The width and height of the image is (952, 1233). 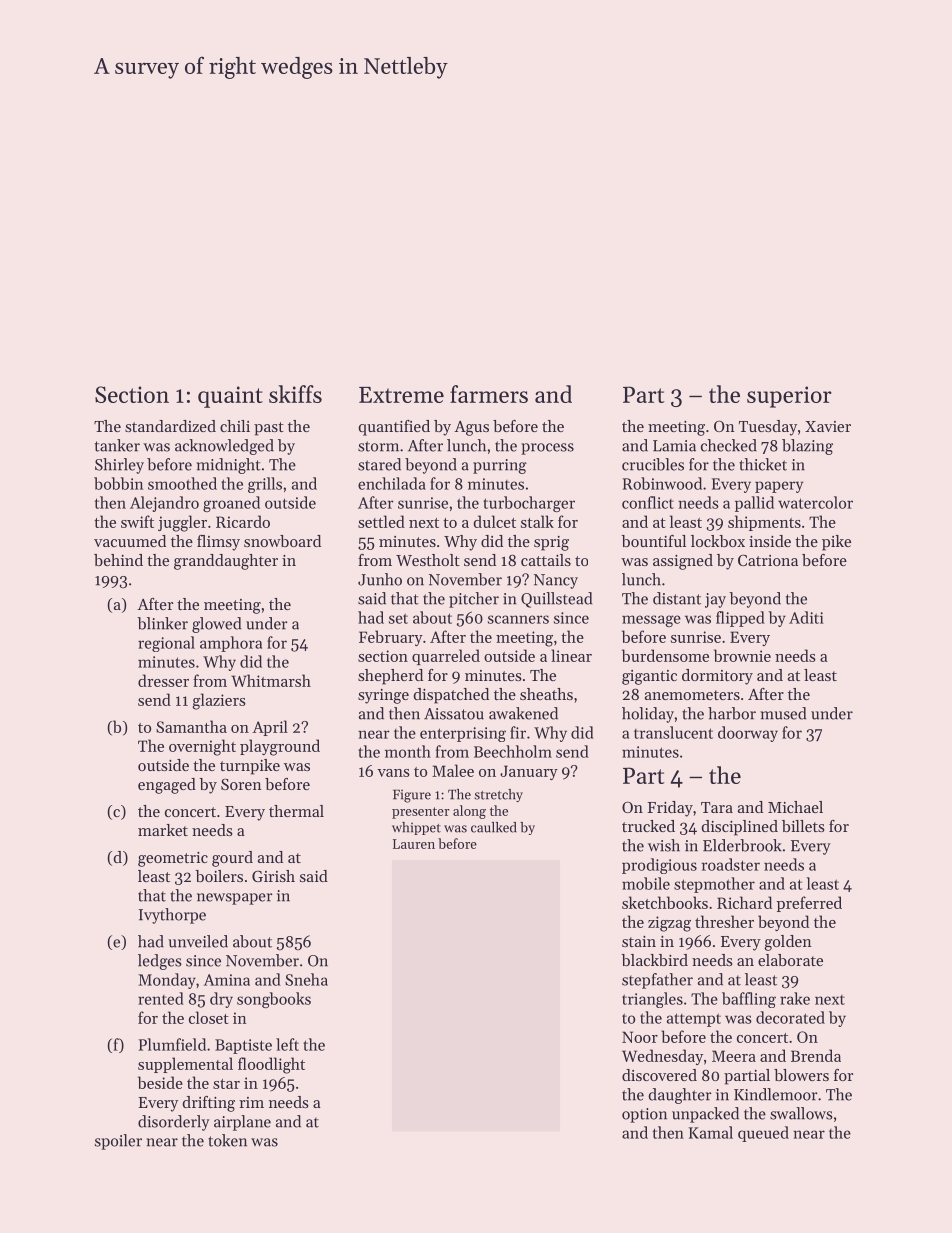 I want to click on preferred, so click(x=809, y=904).
